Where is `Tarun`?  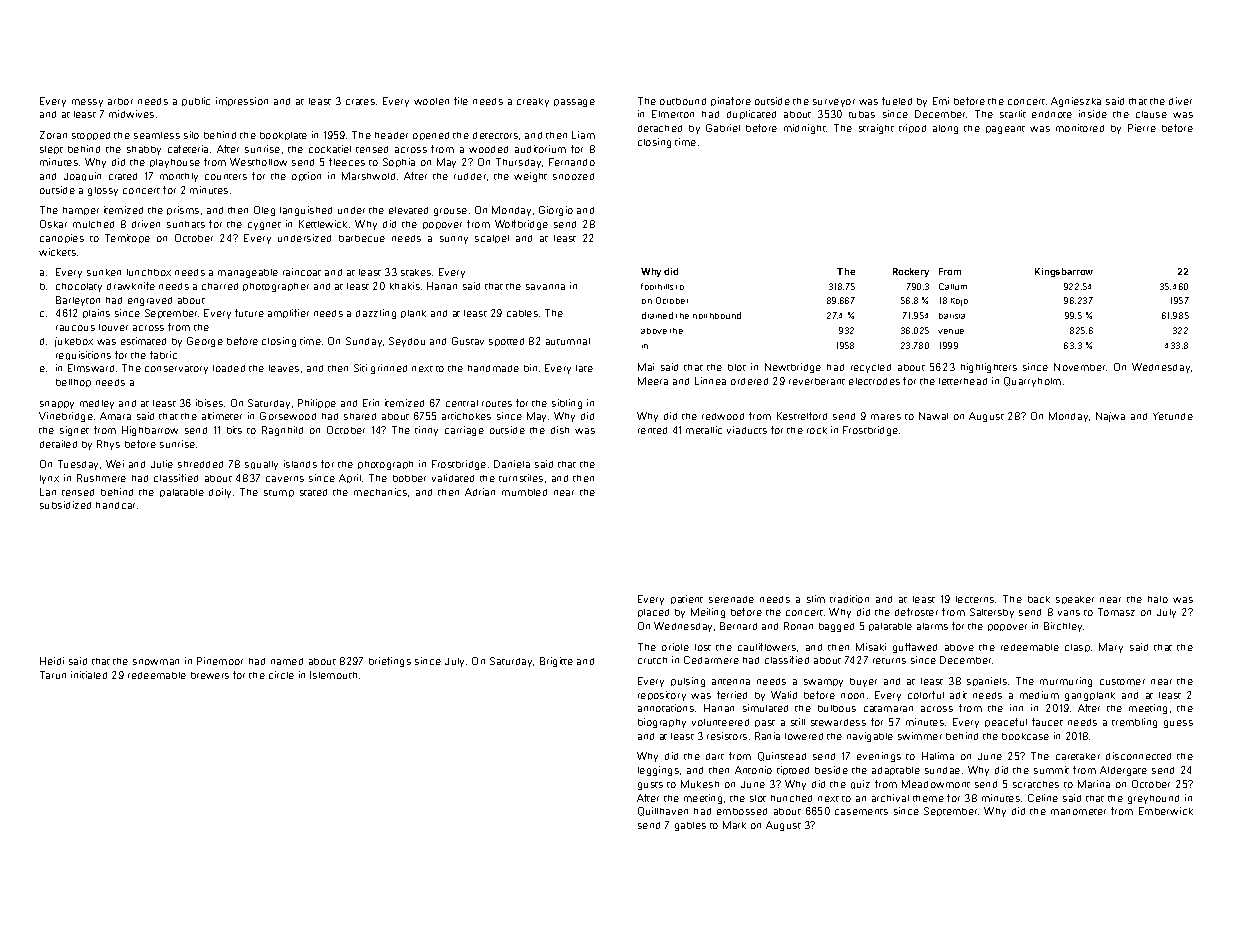 Tarun is located at coordinates (53, 675).
